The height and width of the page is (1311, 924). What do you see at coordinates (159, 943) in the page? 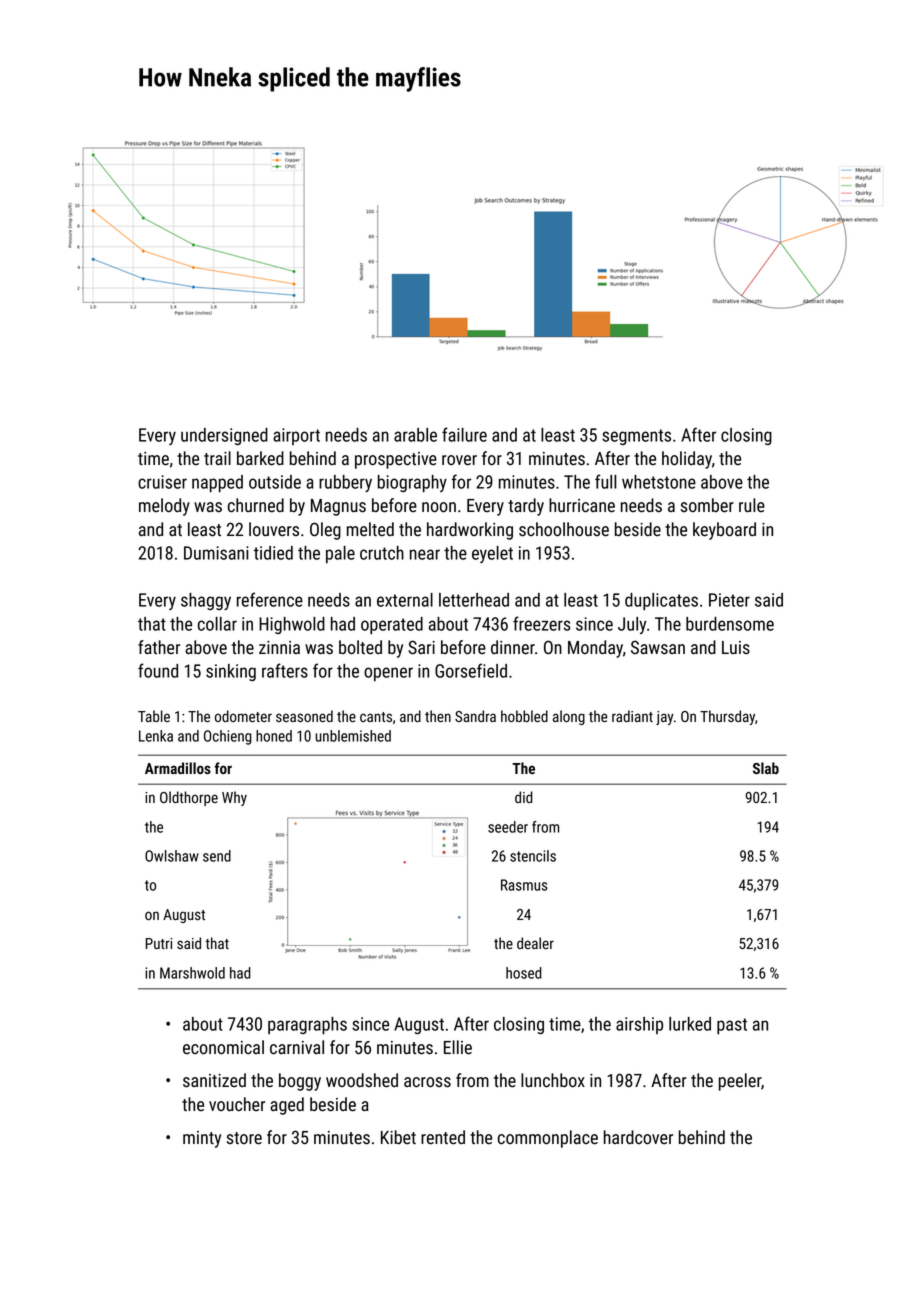
I see `Putri` at bounding box center [159, 943].
